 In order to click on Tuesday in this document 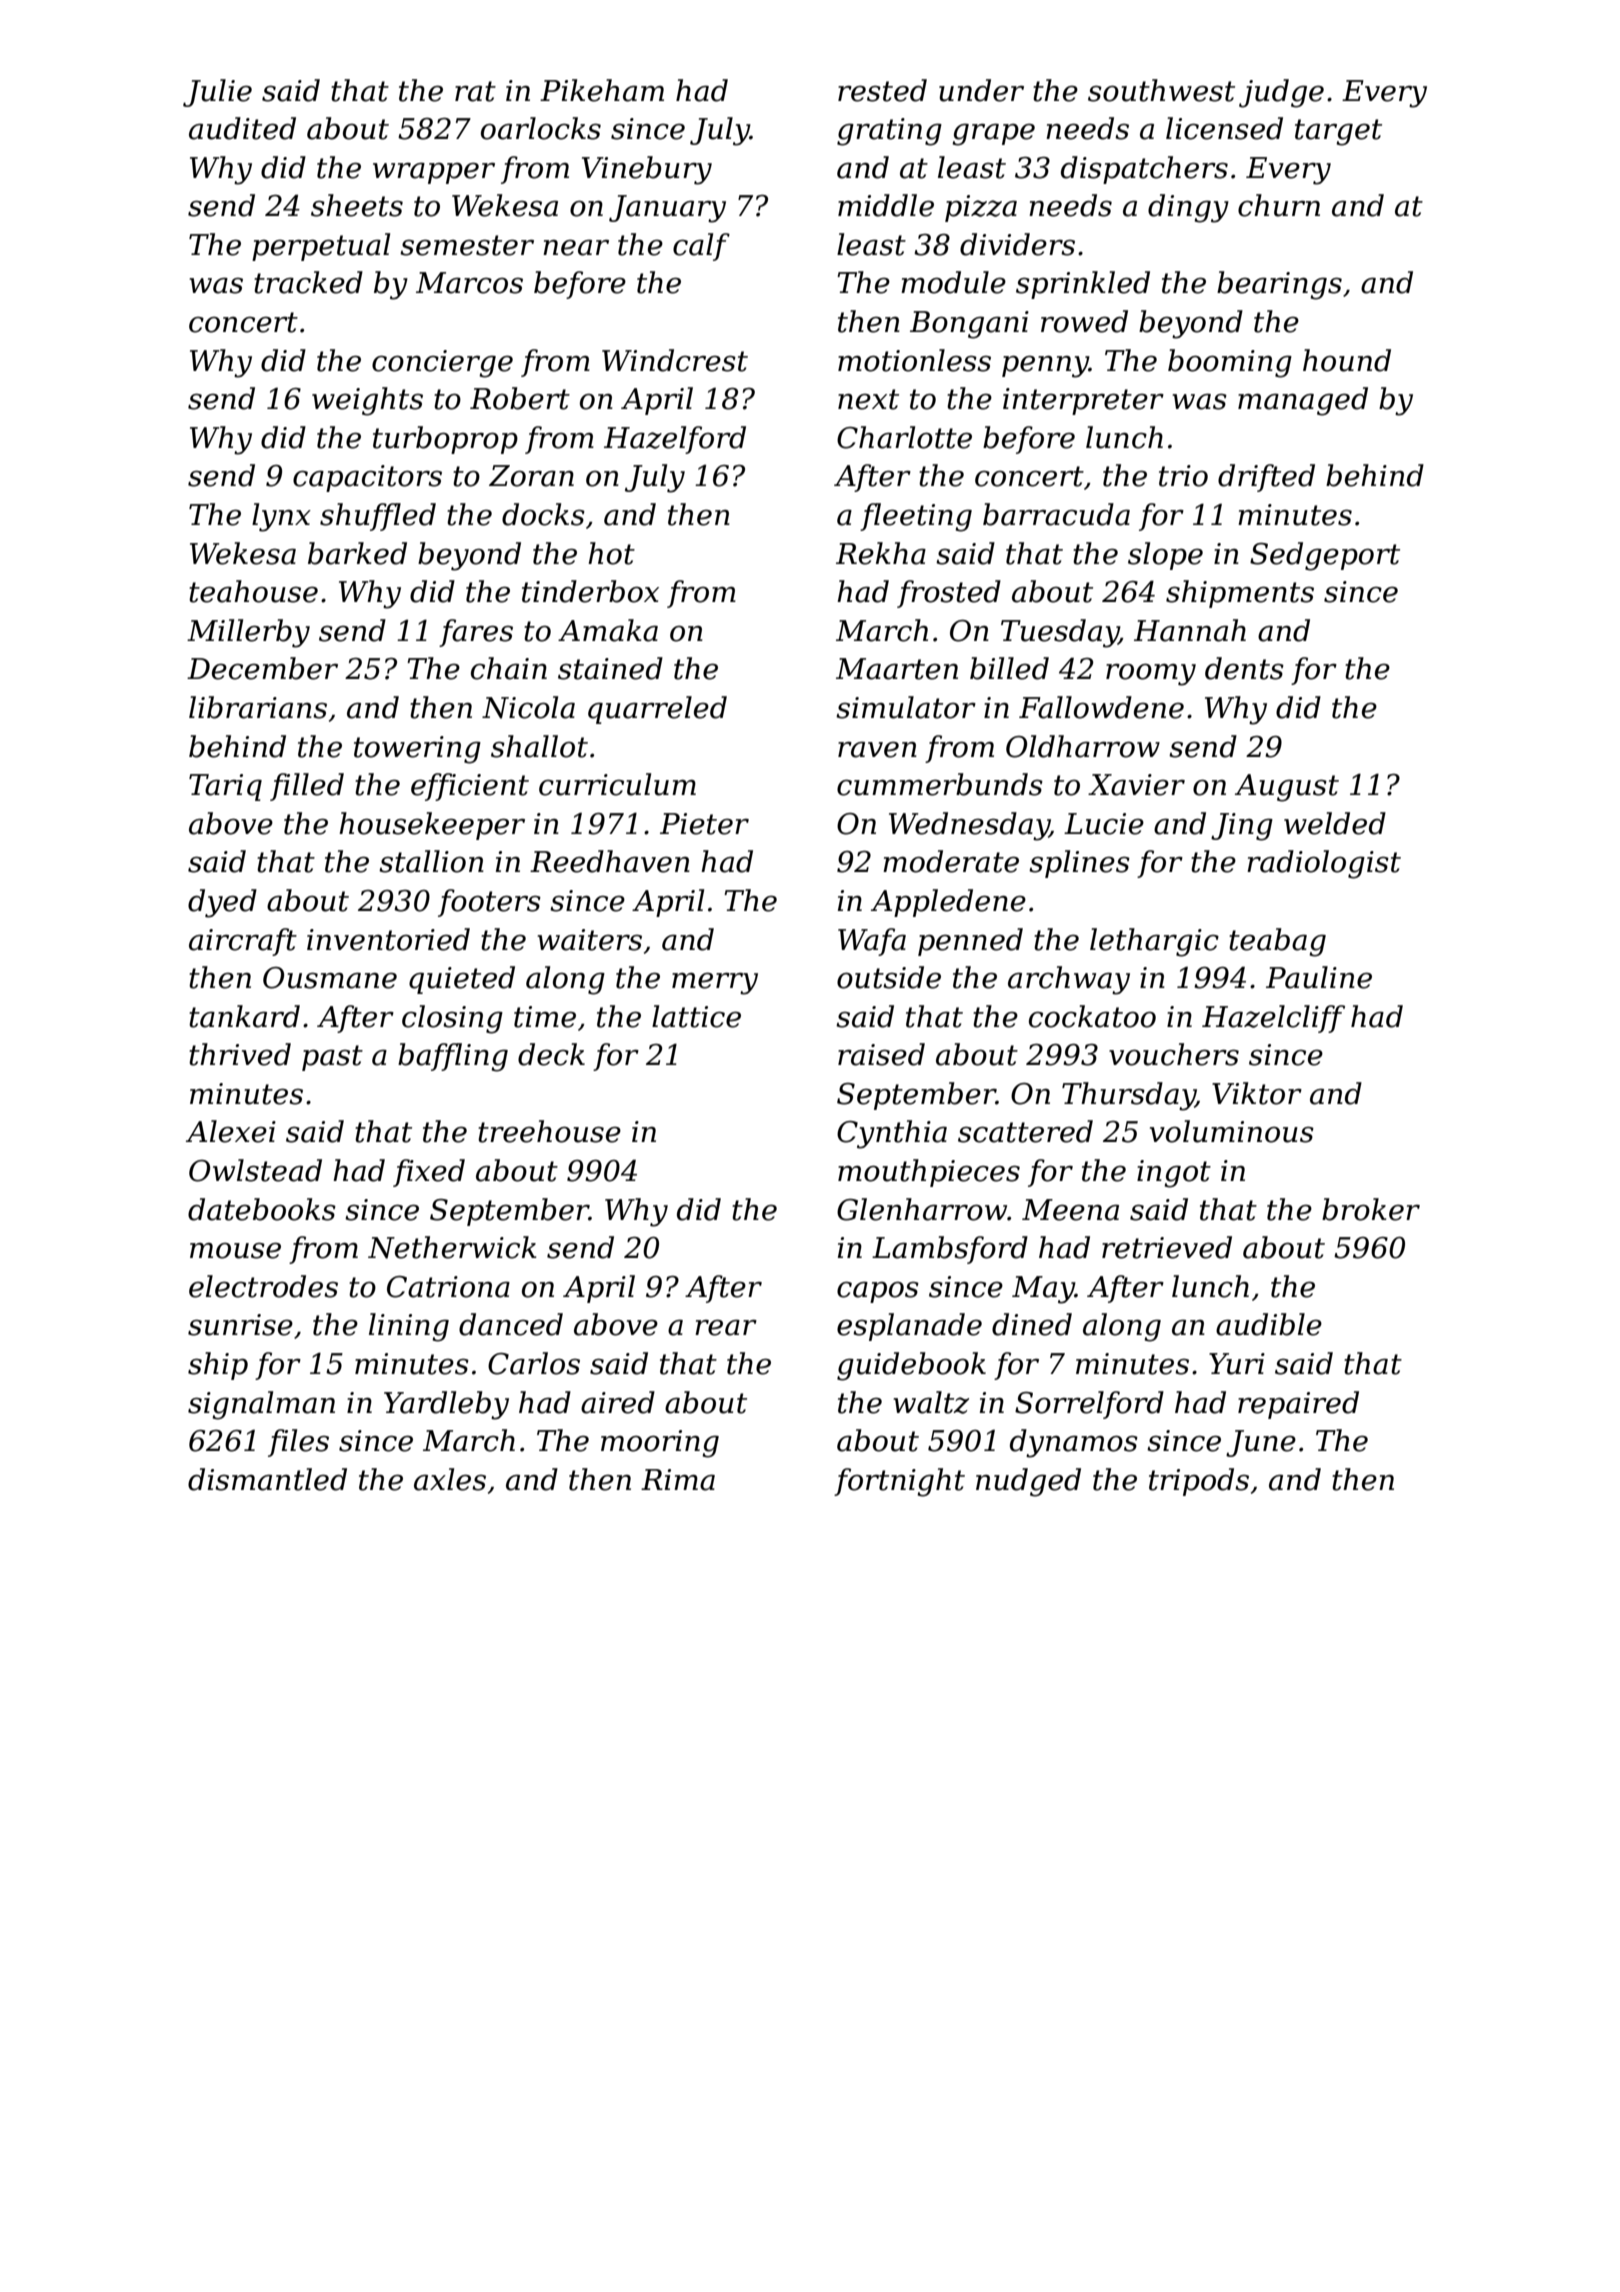, I will do `click(1060, 633)`.
